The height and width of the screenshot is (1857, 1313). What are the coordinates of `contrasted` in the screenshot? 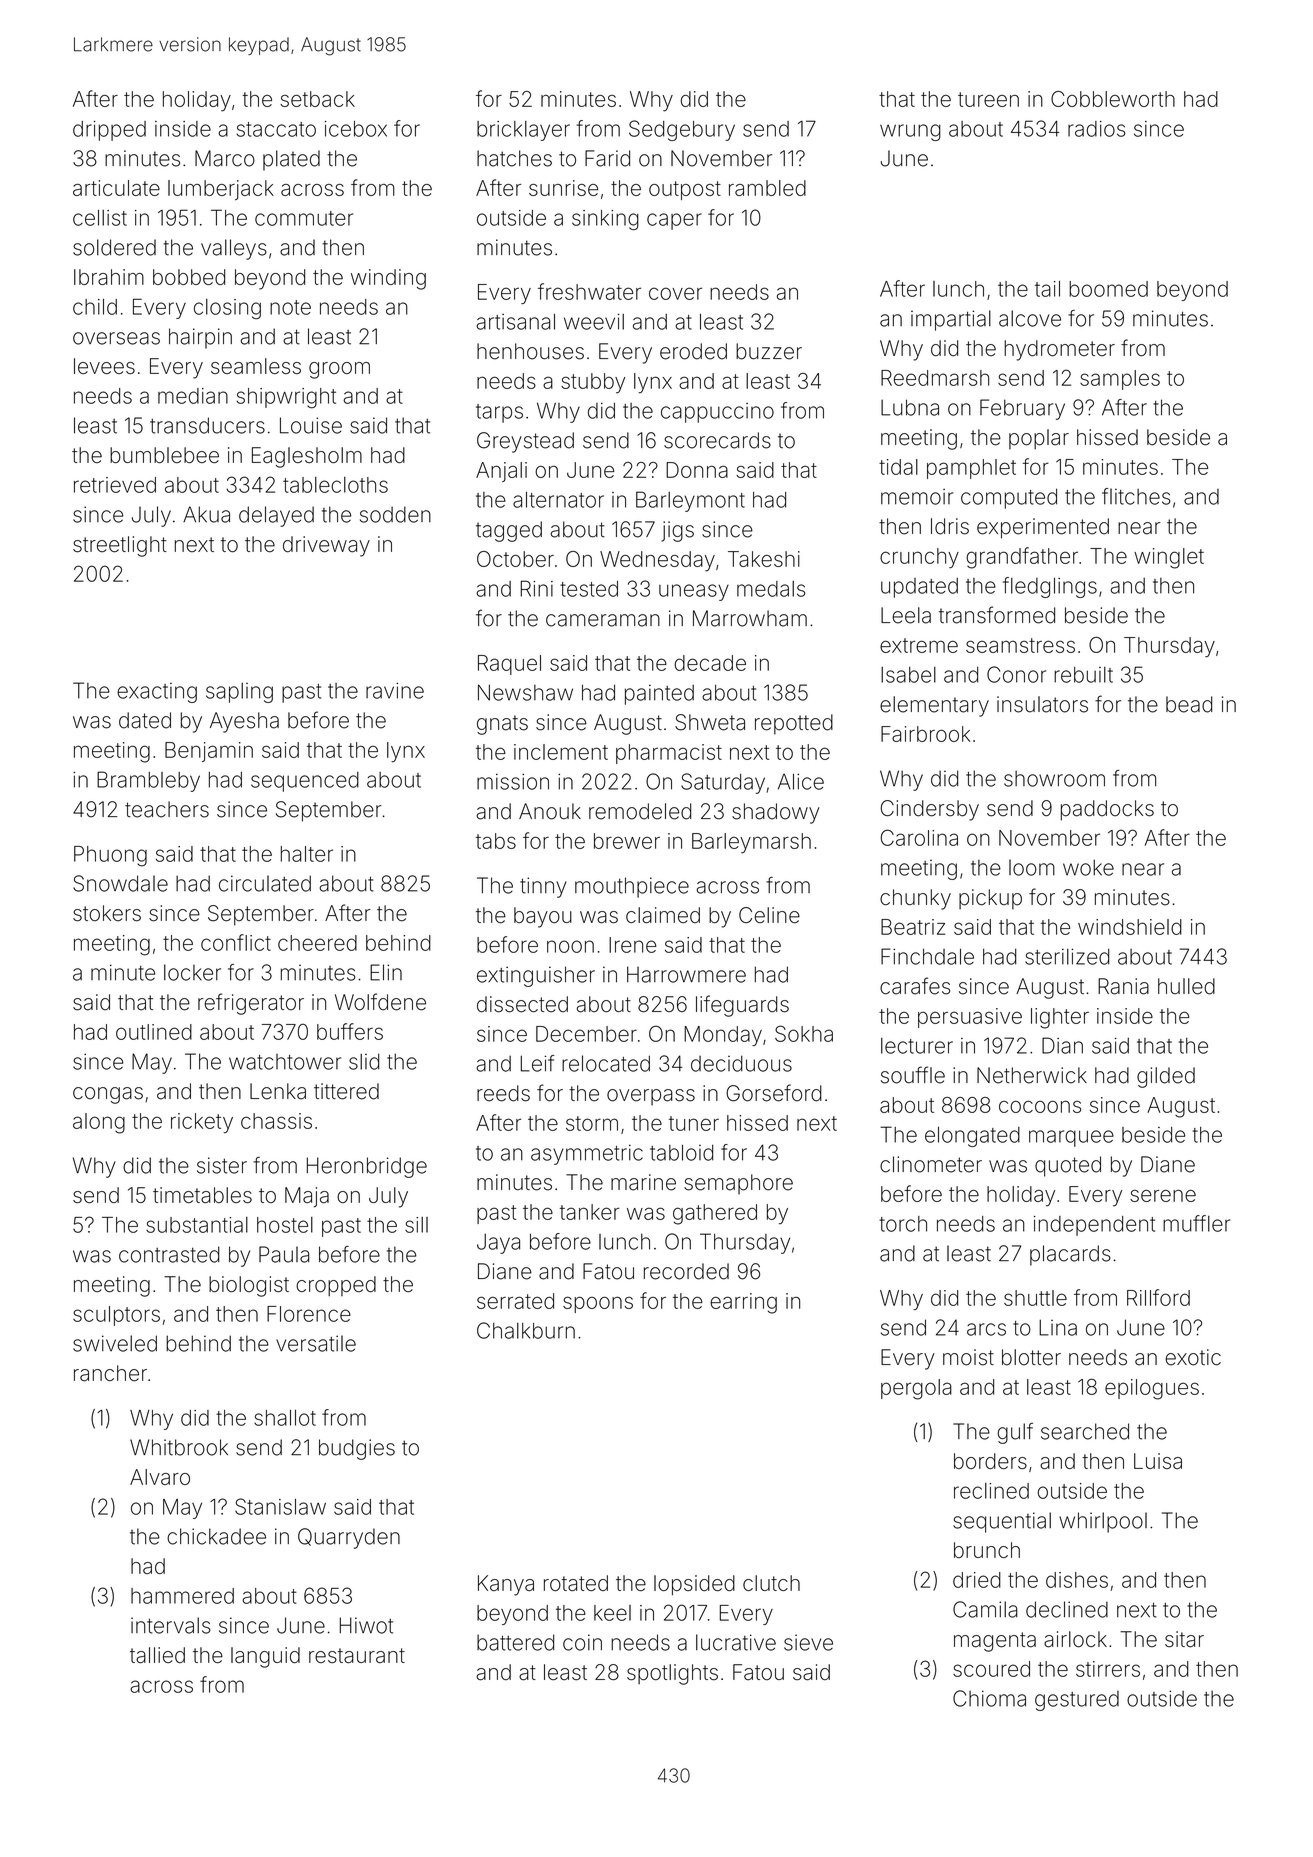 It's located at (169, 1254).
